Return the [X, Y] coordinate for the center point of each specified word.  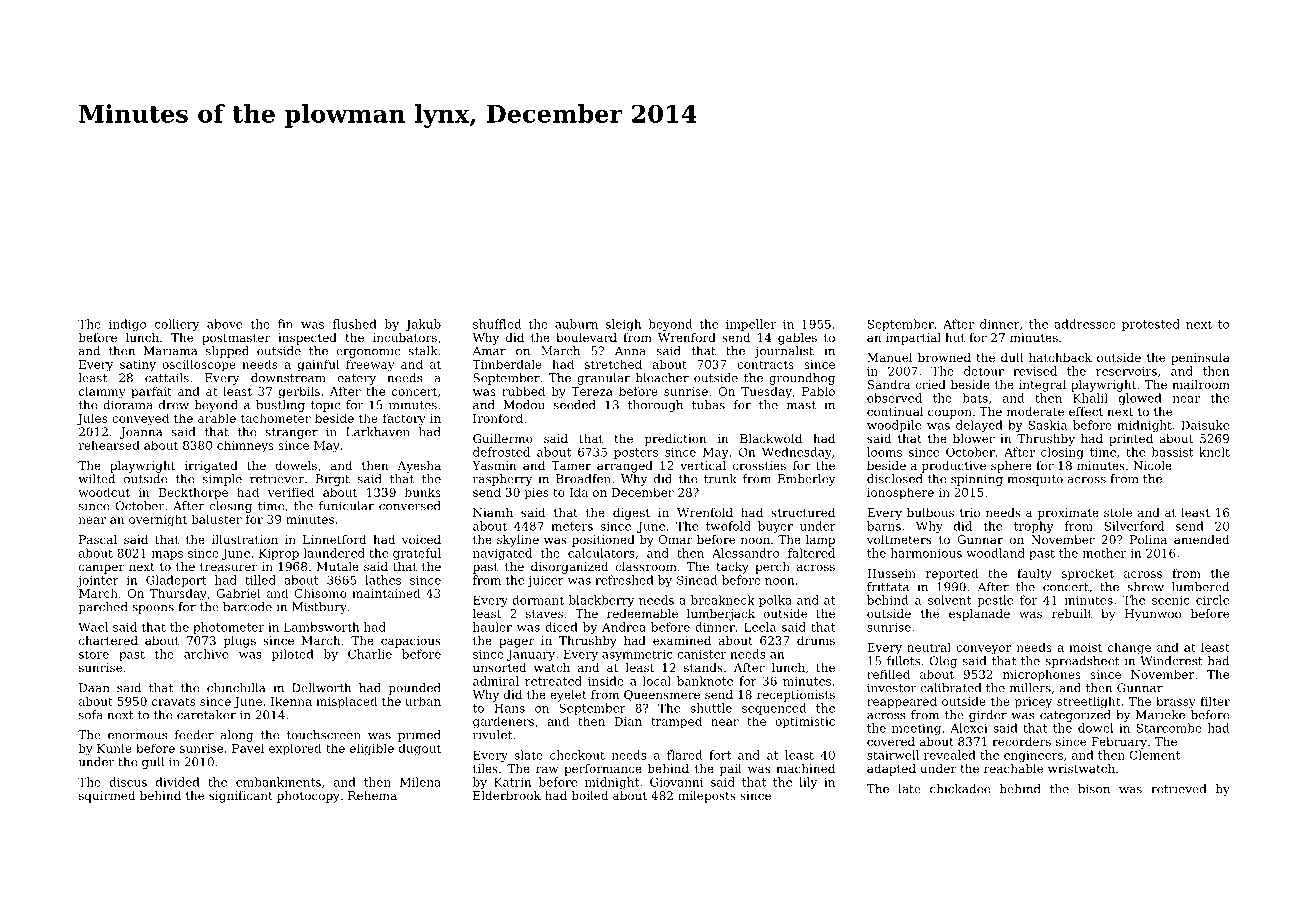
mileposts [707, 797]
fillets [903, 661]
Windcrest [1171, 661]
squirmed [107, 797]
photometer [228, 628]
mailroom [1201, 384]
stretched [613, 364]
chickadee [960, 789]
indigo [127, 325]
